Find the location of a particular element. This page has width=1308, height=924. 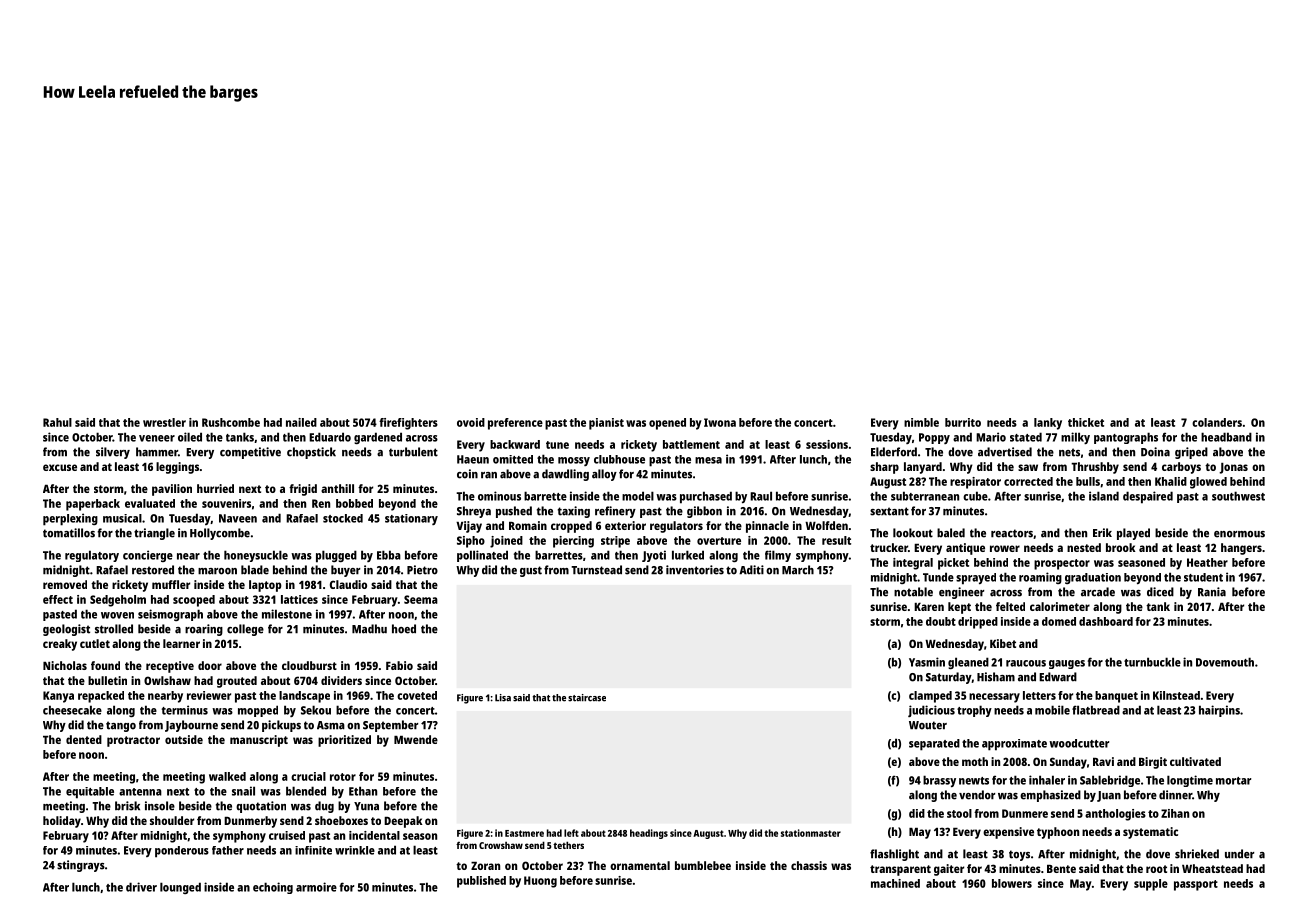

hoed is located at coordinates (404, 629).
